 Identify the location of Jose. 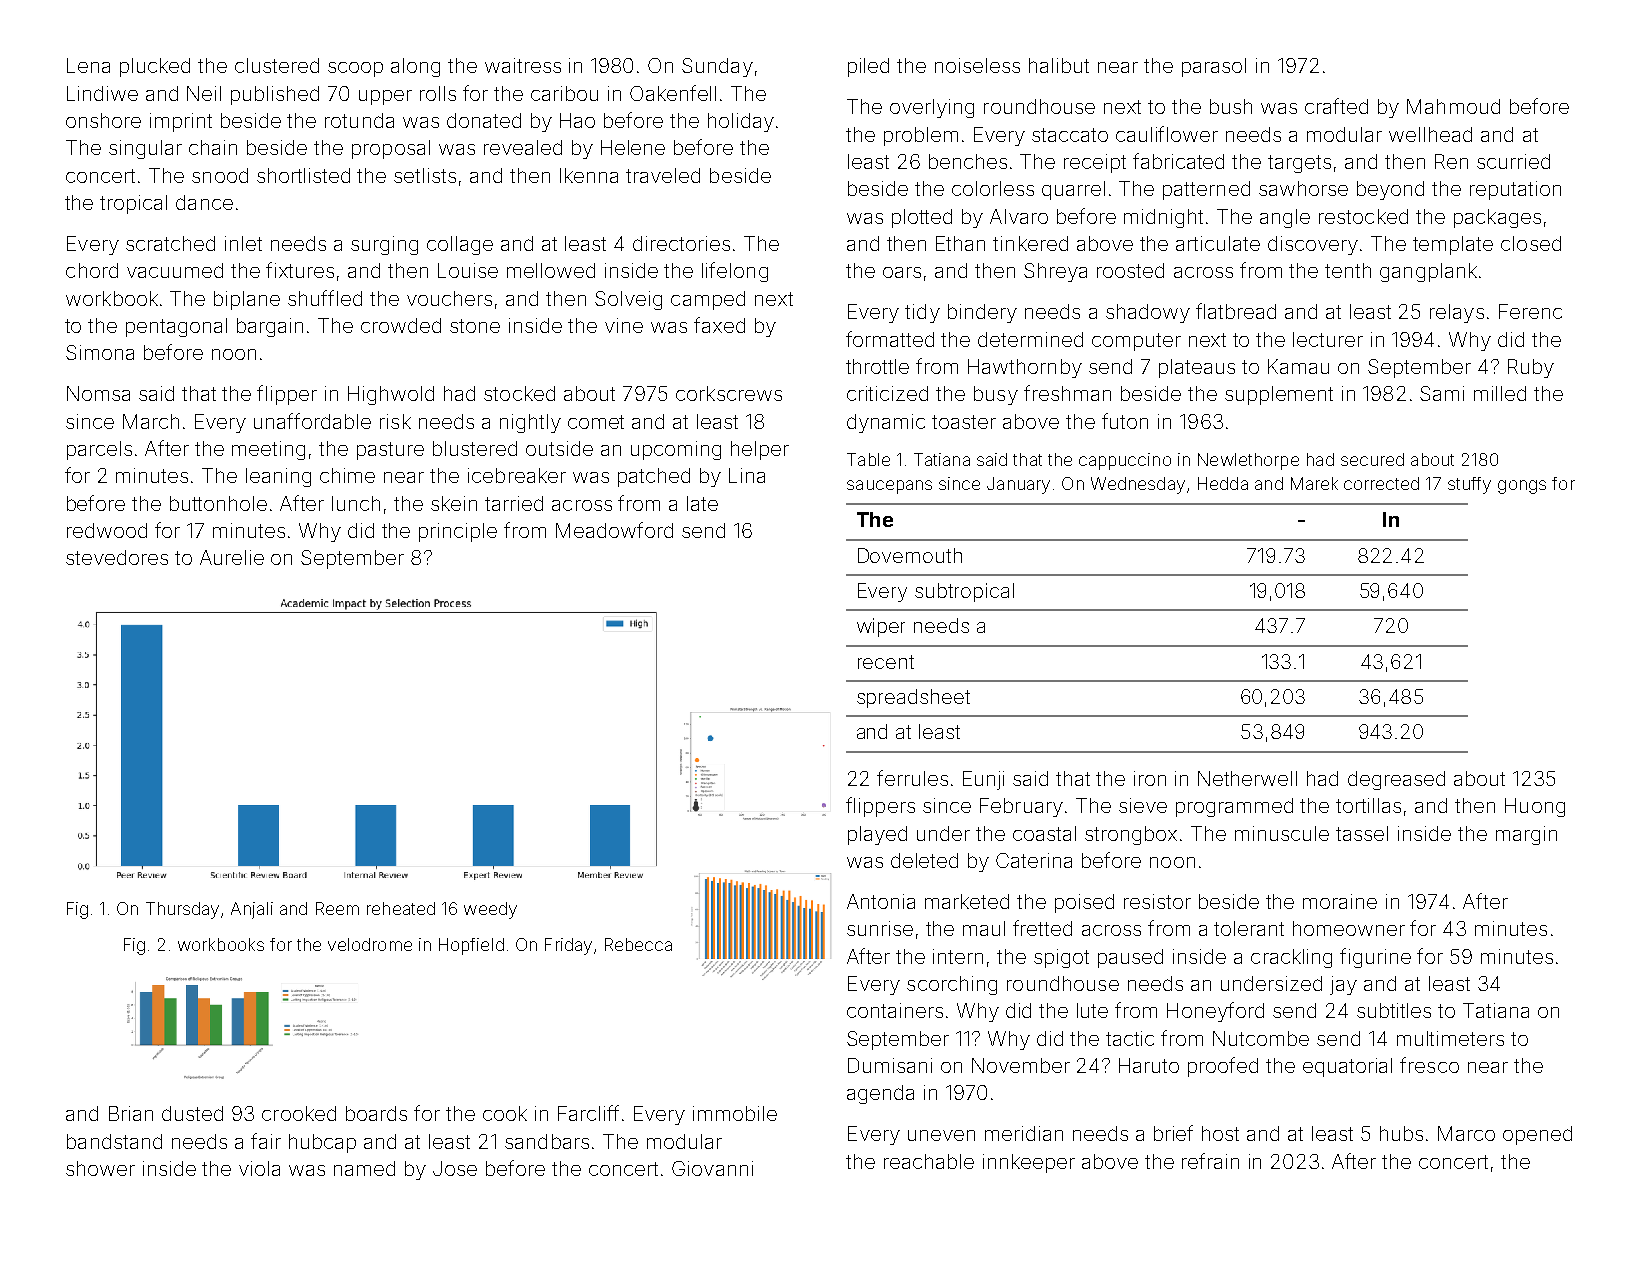
(455, 1168).
